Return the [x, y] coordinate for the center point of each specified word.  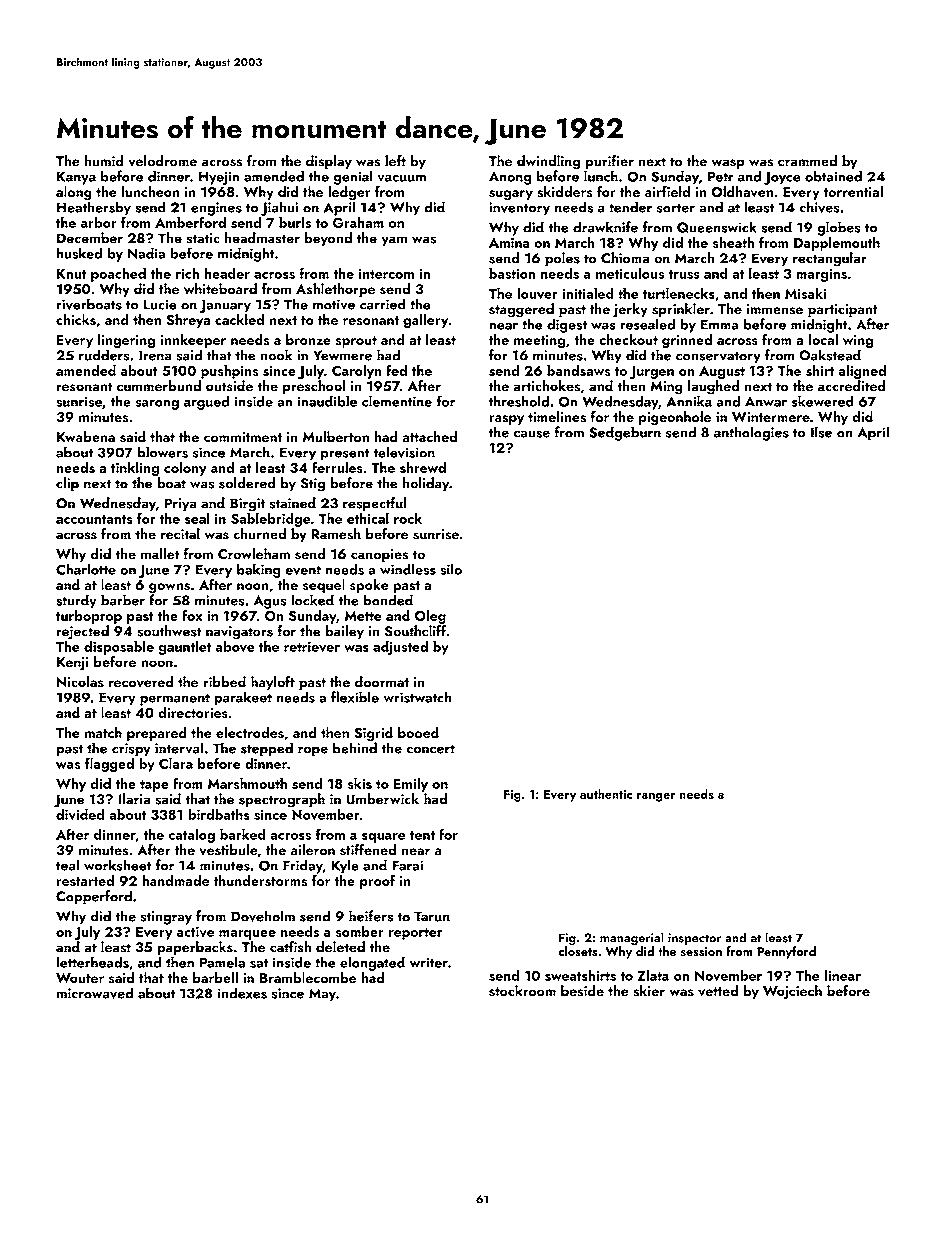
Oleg [430, 617]
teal [67, 865]
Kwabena [86, 436]
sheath [733, 242]
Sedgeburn [625, 433]
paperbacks [195, 948]
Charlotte [86, 569]
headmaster [262, 238]
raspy [506, 420]
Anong [510, 178]
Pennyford [786, 952]
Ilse [821, 432]
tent [422, 835]
